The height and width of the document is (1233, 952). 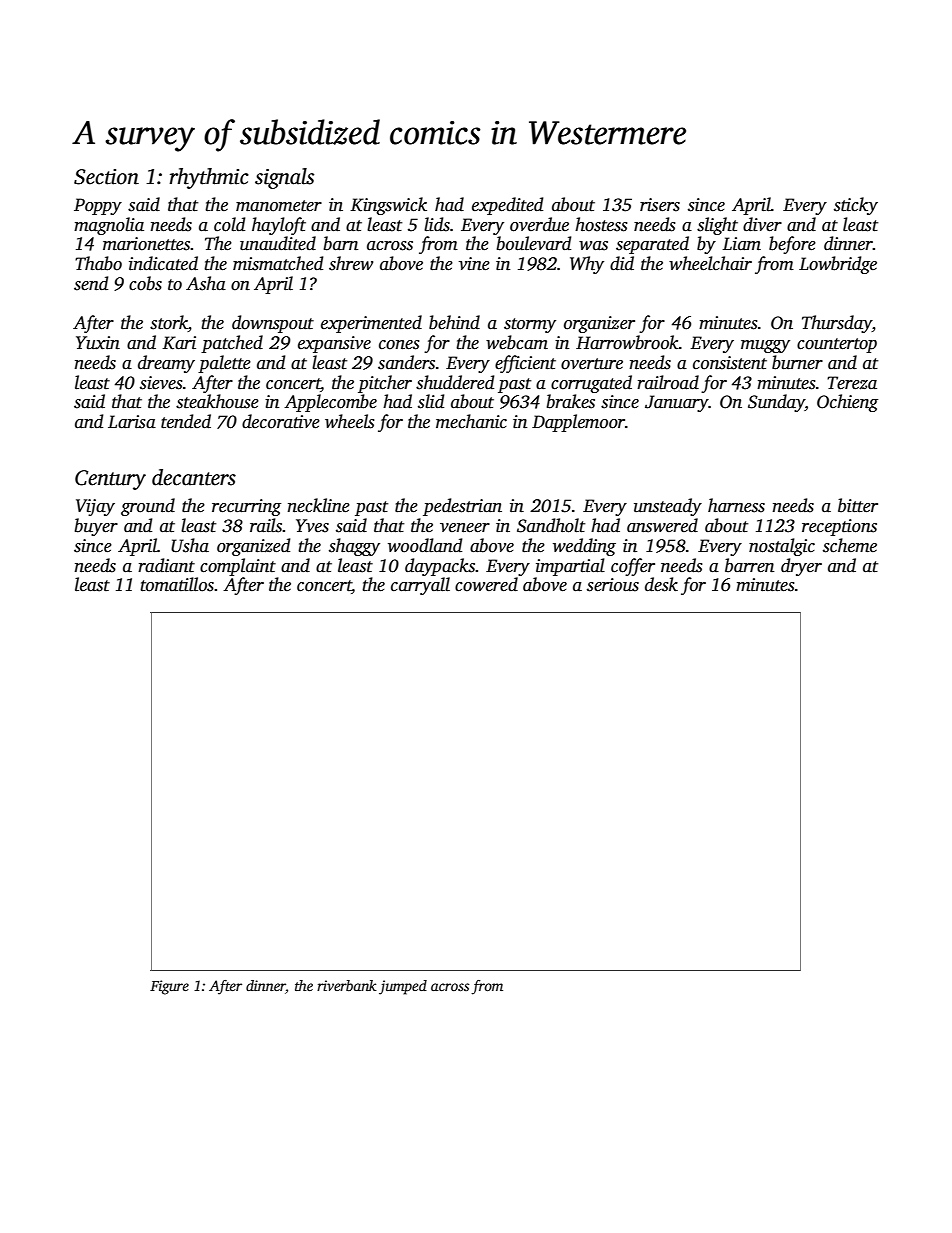 What do you see at coordinates (284, 178) in the document?
I see `signals` at bounding box center [284, 178].
